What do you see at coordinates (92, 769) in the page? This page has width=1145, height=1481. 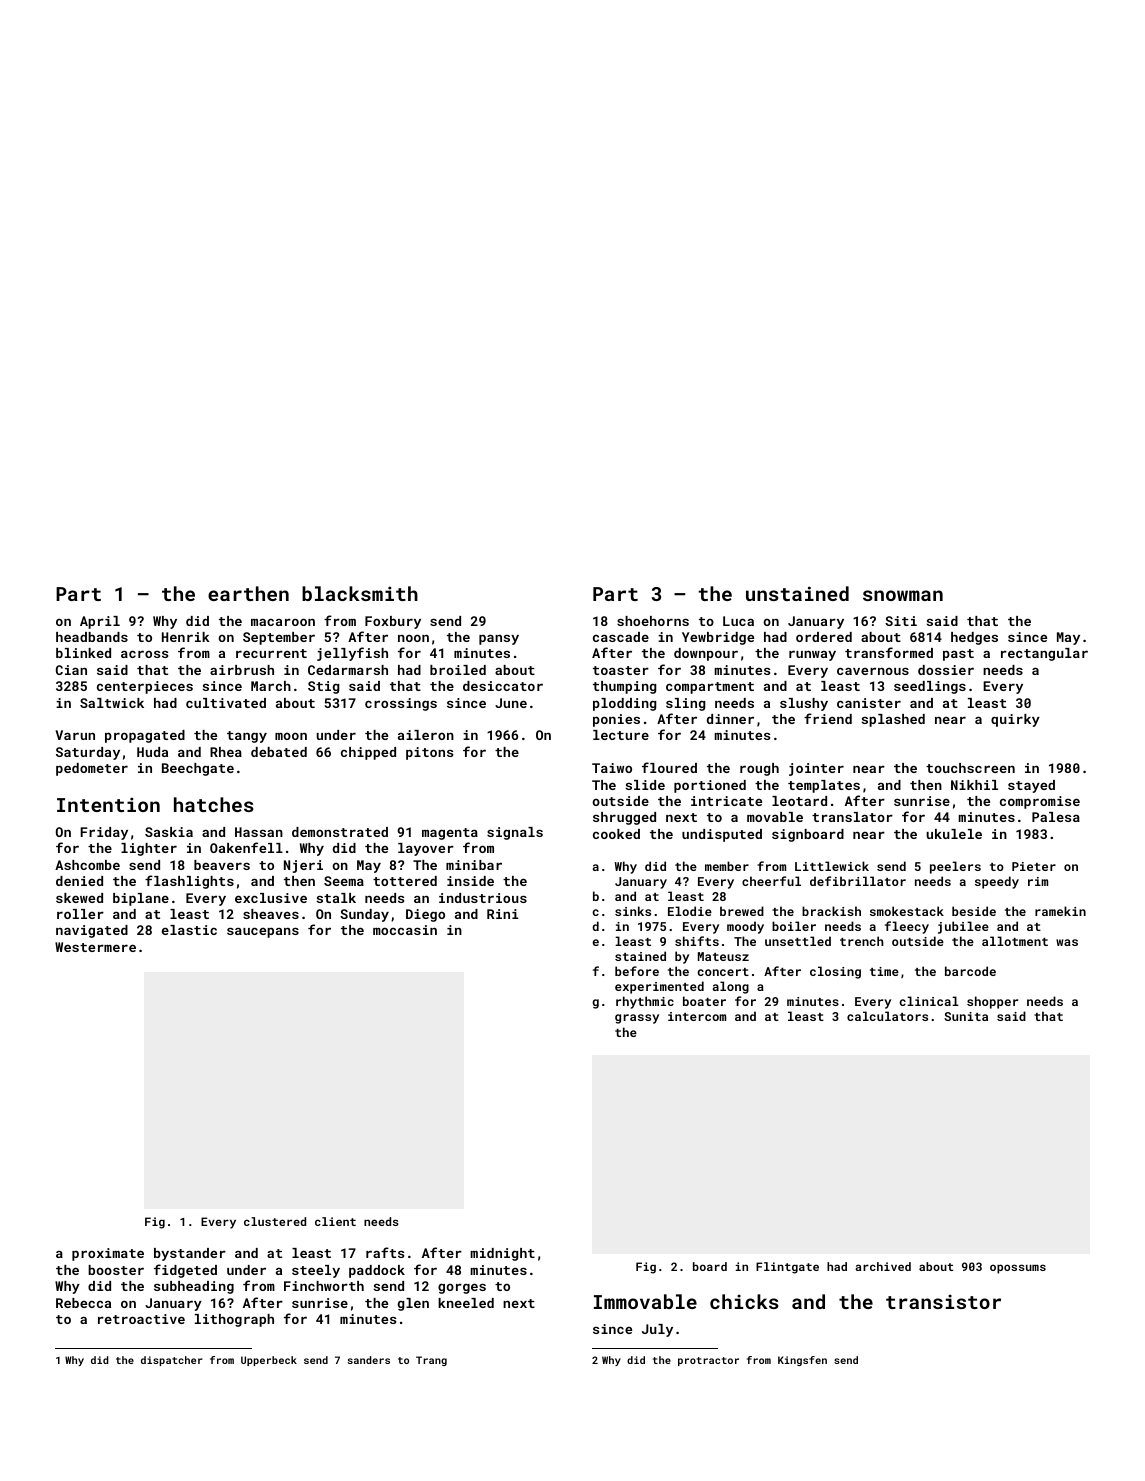 I see `pedometer` at bounding box center [92, 769].
